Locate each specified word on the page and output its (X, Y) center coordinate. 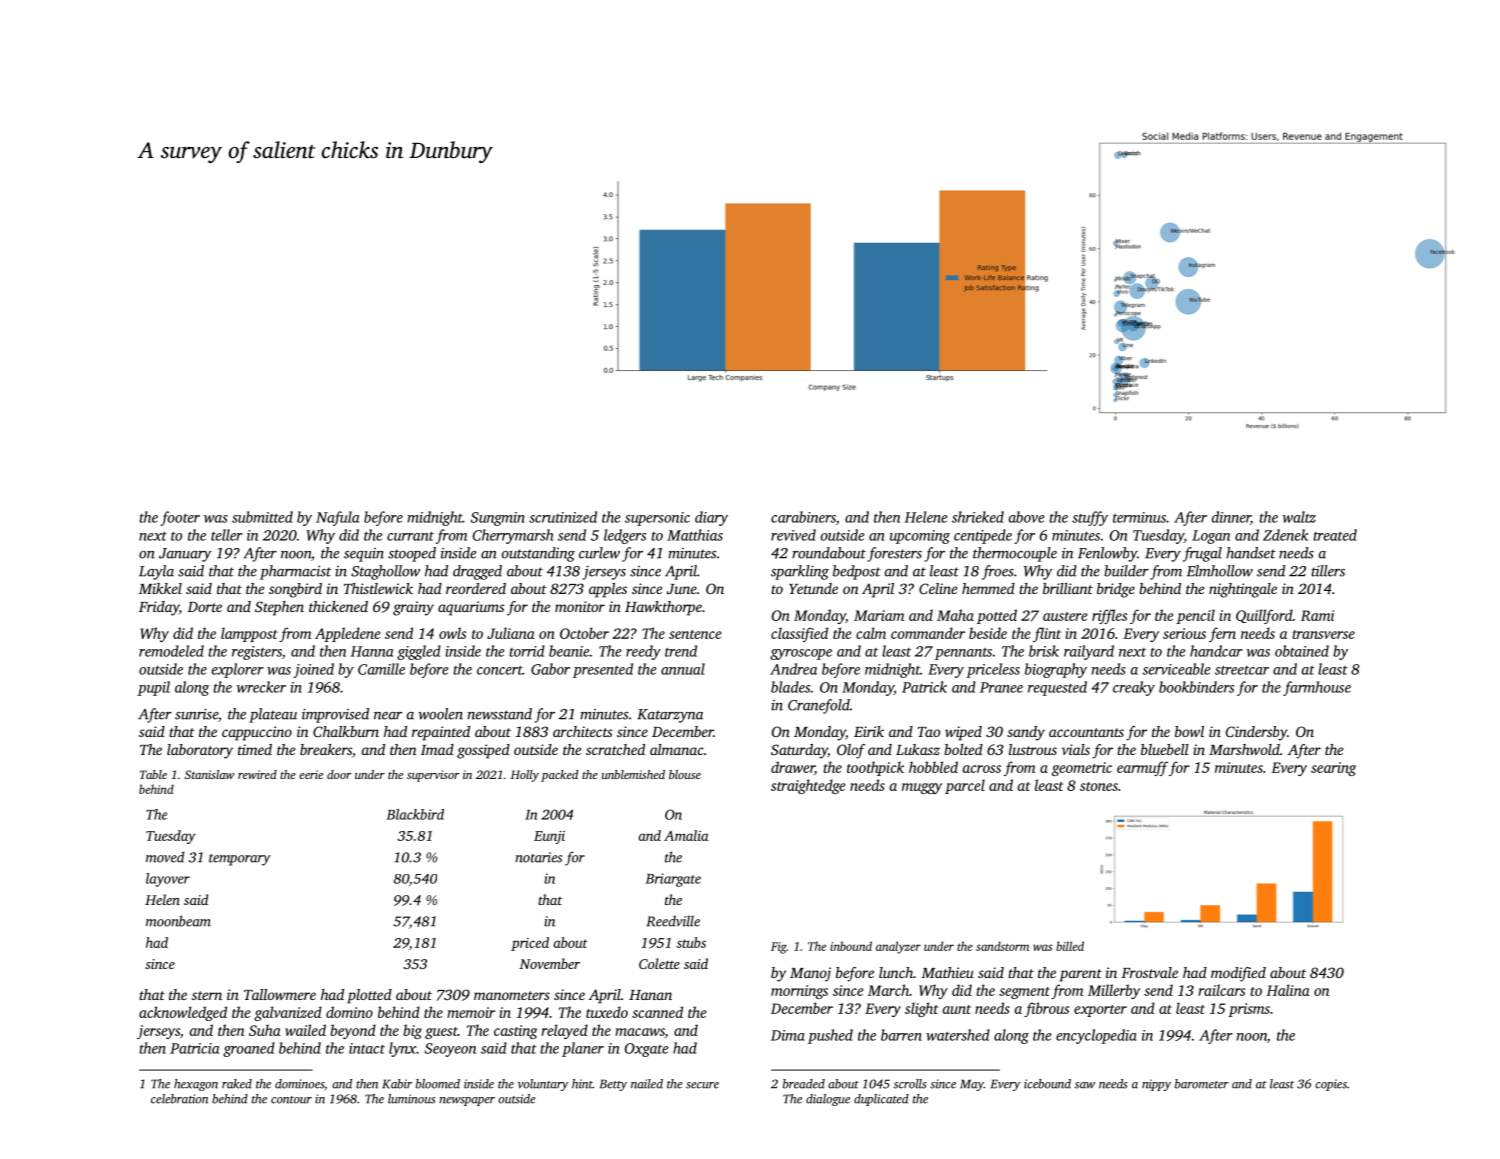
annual (683, 669)
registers (257, 653)
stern (207, 995)
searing (1333, 769)
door (339, 774)
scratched (615, 749)
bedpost (857, 572)
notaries (538, 857)
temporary (240, 860)
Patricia (194, 1048)
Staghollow (385, 572)
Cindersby (1256, 733)
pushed (830, 1036)
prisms (1249, 1010)
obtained (1302, 651)
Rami (1317, 615)
